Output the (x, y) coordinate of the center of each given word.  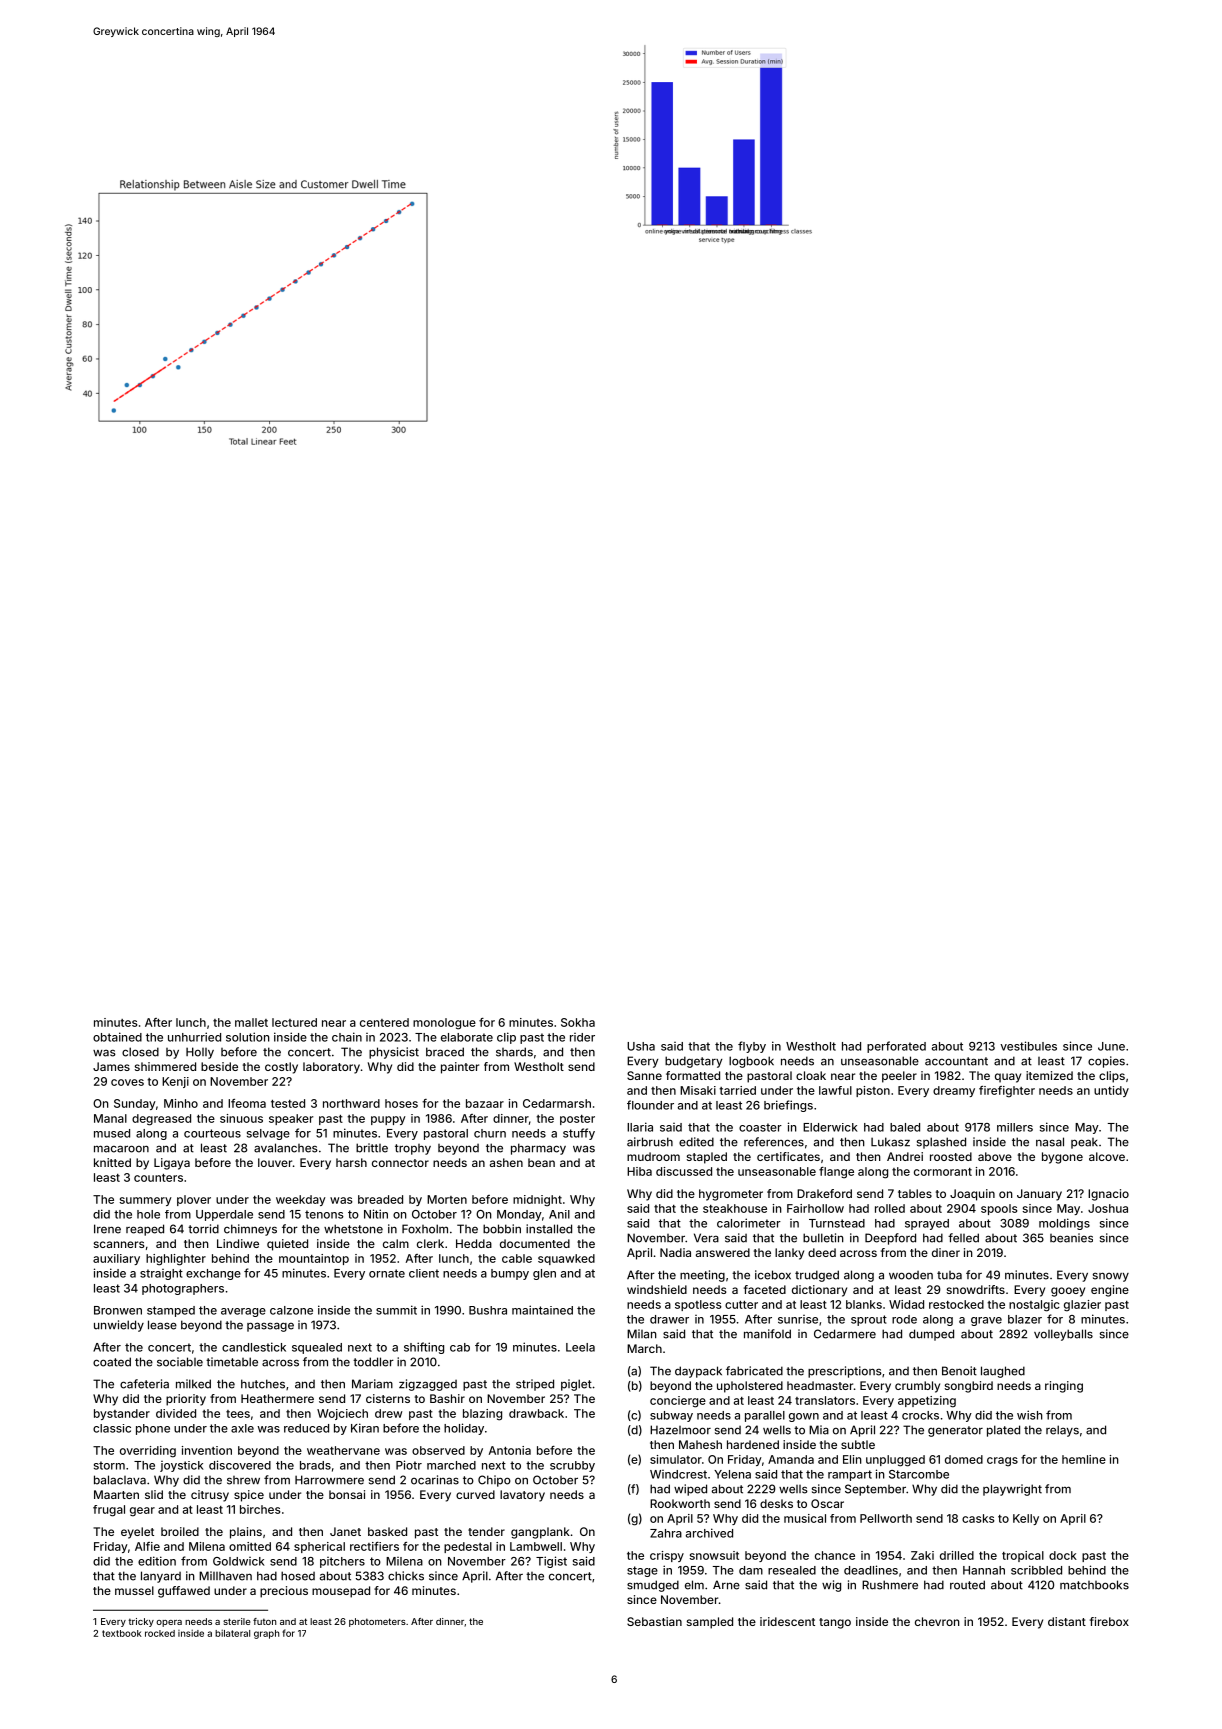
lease (162, 1325)
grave (986, 1321)
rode (904, 1319)
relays (1062, 1431)
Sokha (578, 1022)
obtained (117, 1037)
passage (270, 1327)
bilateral (232, 1633)
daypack (698, 1372)
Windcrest (678, 1474)
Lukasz (890, 1142)
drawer (669, 1319)
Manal (110, 1118)
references (774, 1142)
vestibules (1028, 1046)
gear (142, 1512)
